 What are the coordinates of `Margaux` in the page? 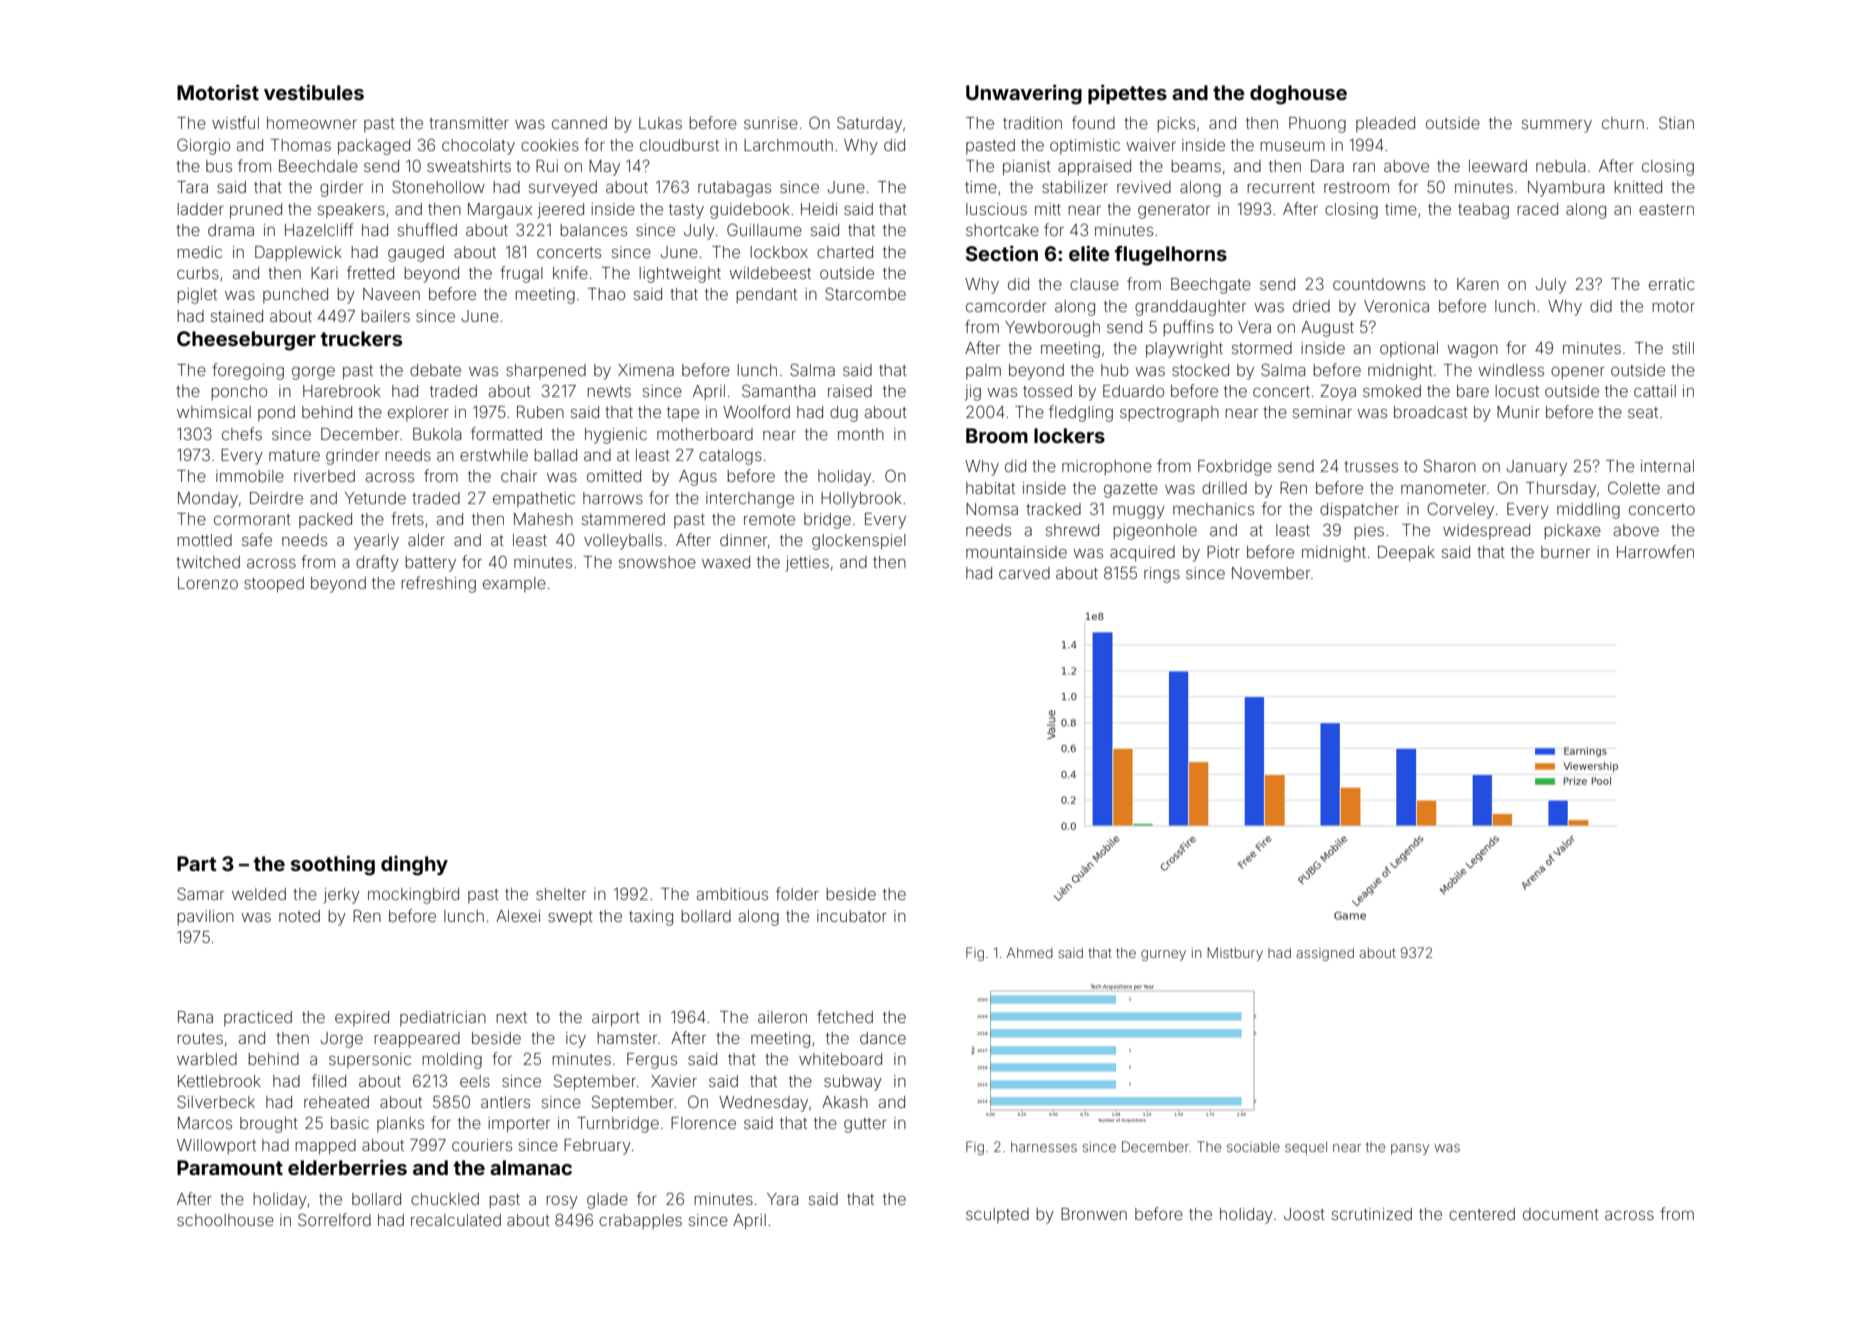 It's located at (500, 211).
